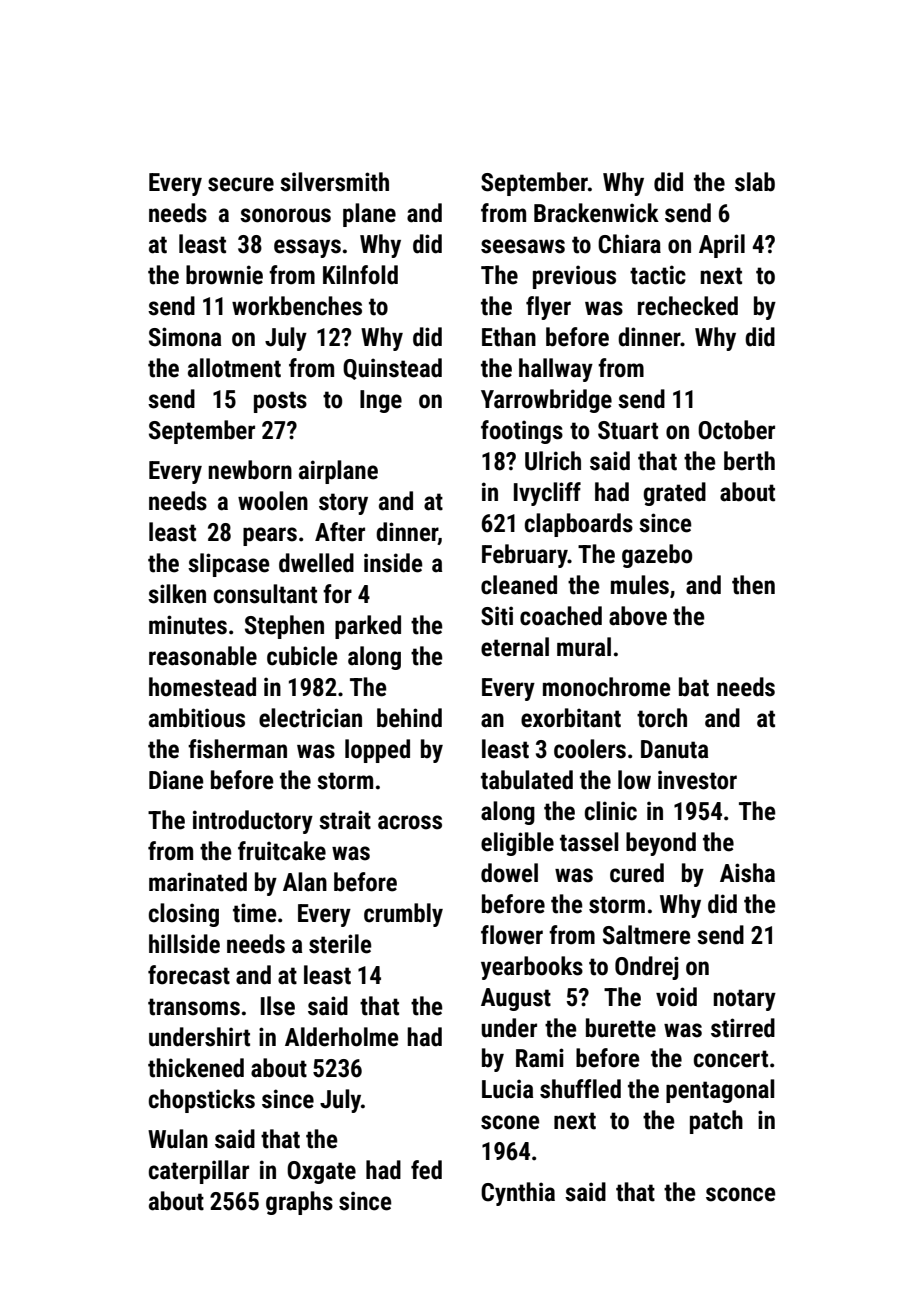 The height and width of the page is (1311, 924). I want to click on Oxgate, so click(321, 1172).
